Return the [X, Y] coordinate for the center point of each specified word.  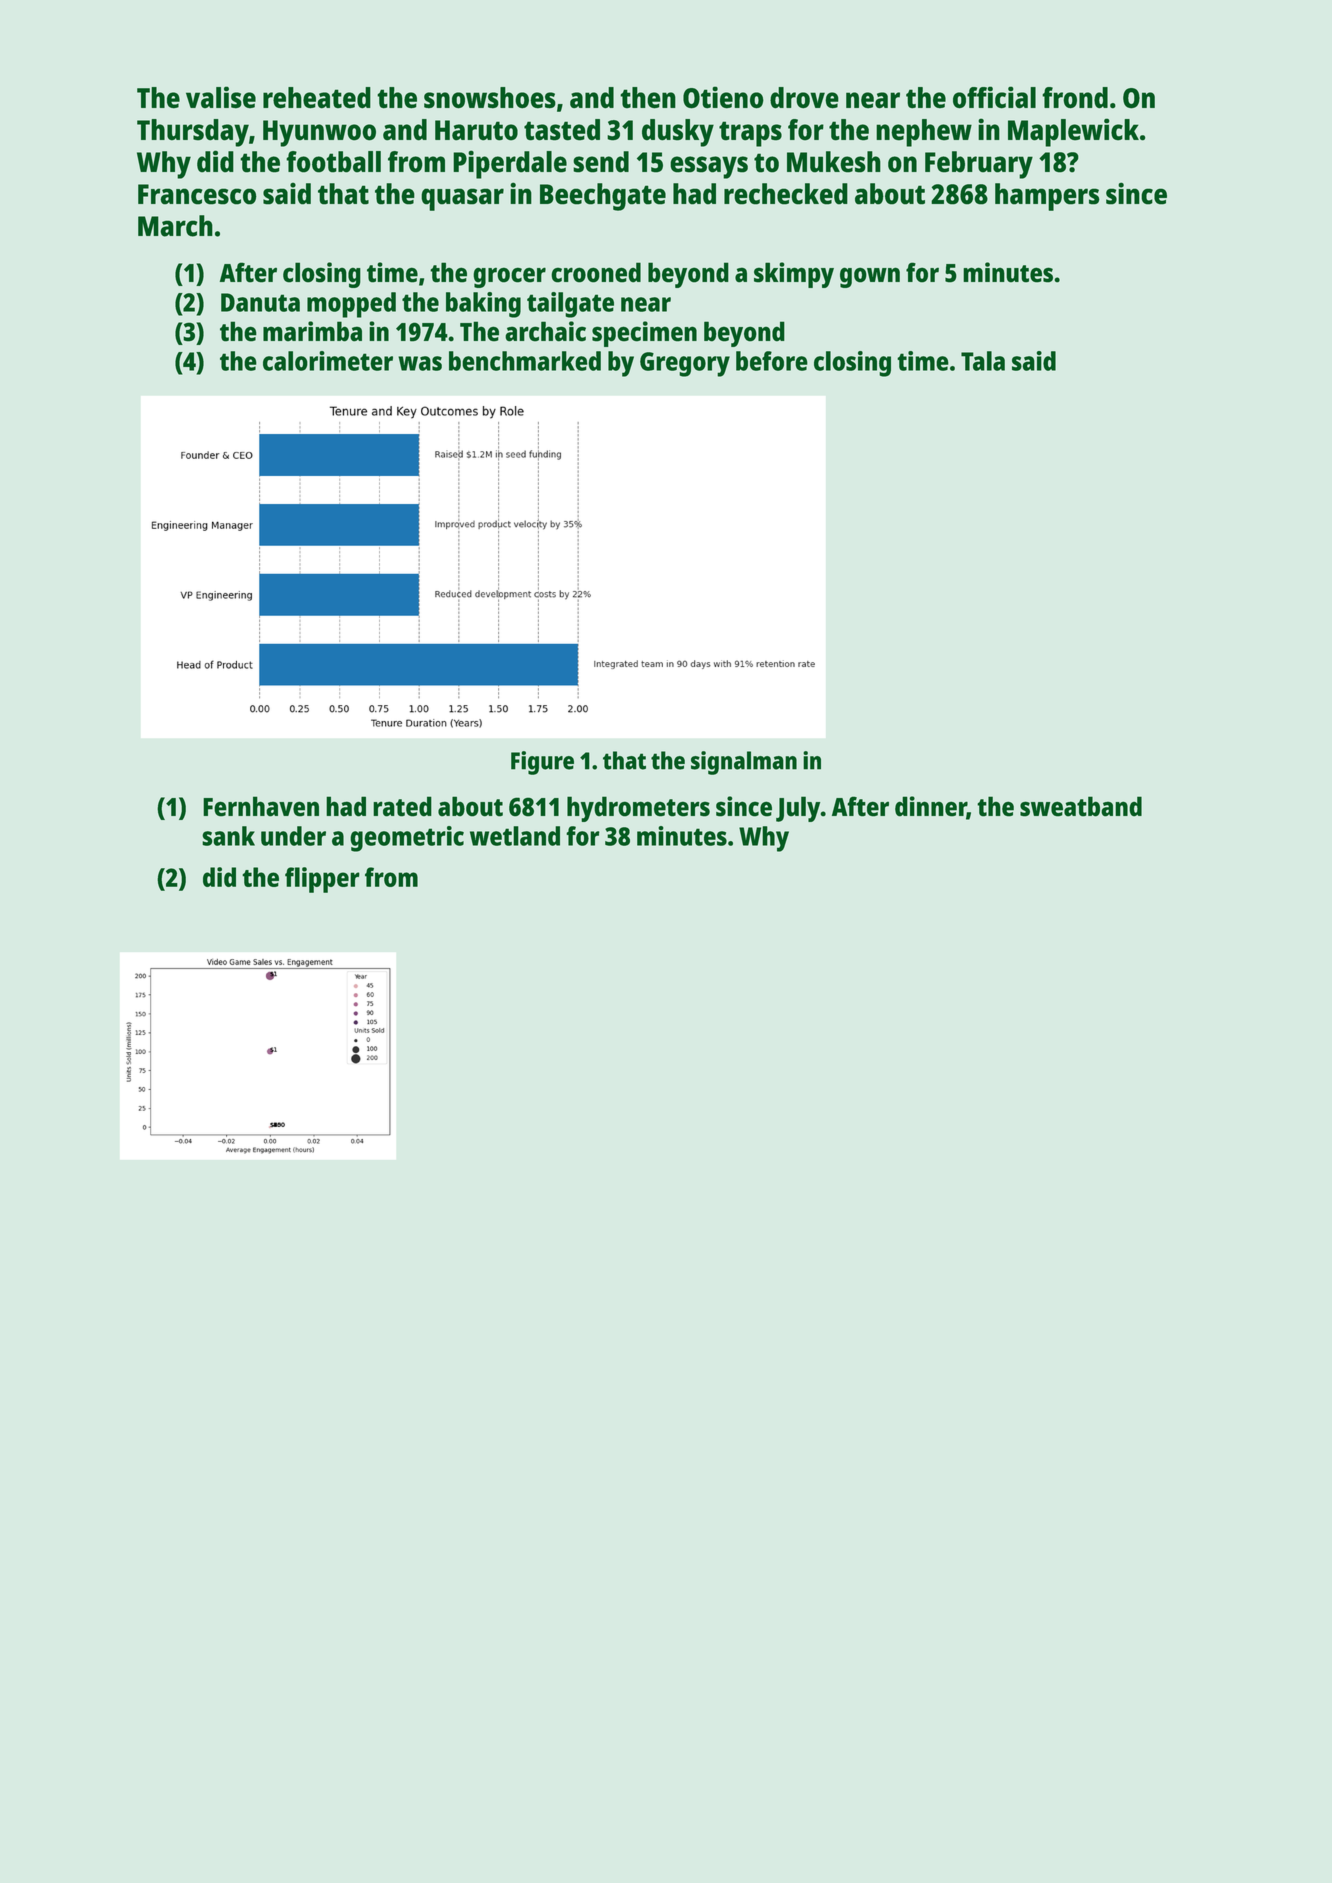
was [420, 363]
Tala [983, 361]
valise [221, 97]
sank [228, 836]
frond [1075, 98]
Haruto [476, 130]
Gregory [685, 364]
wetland [515, 836]
